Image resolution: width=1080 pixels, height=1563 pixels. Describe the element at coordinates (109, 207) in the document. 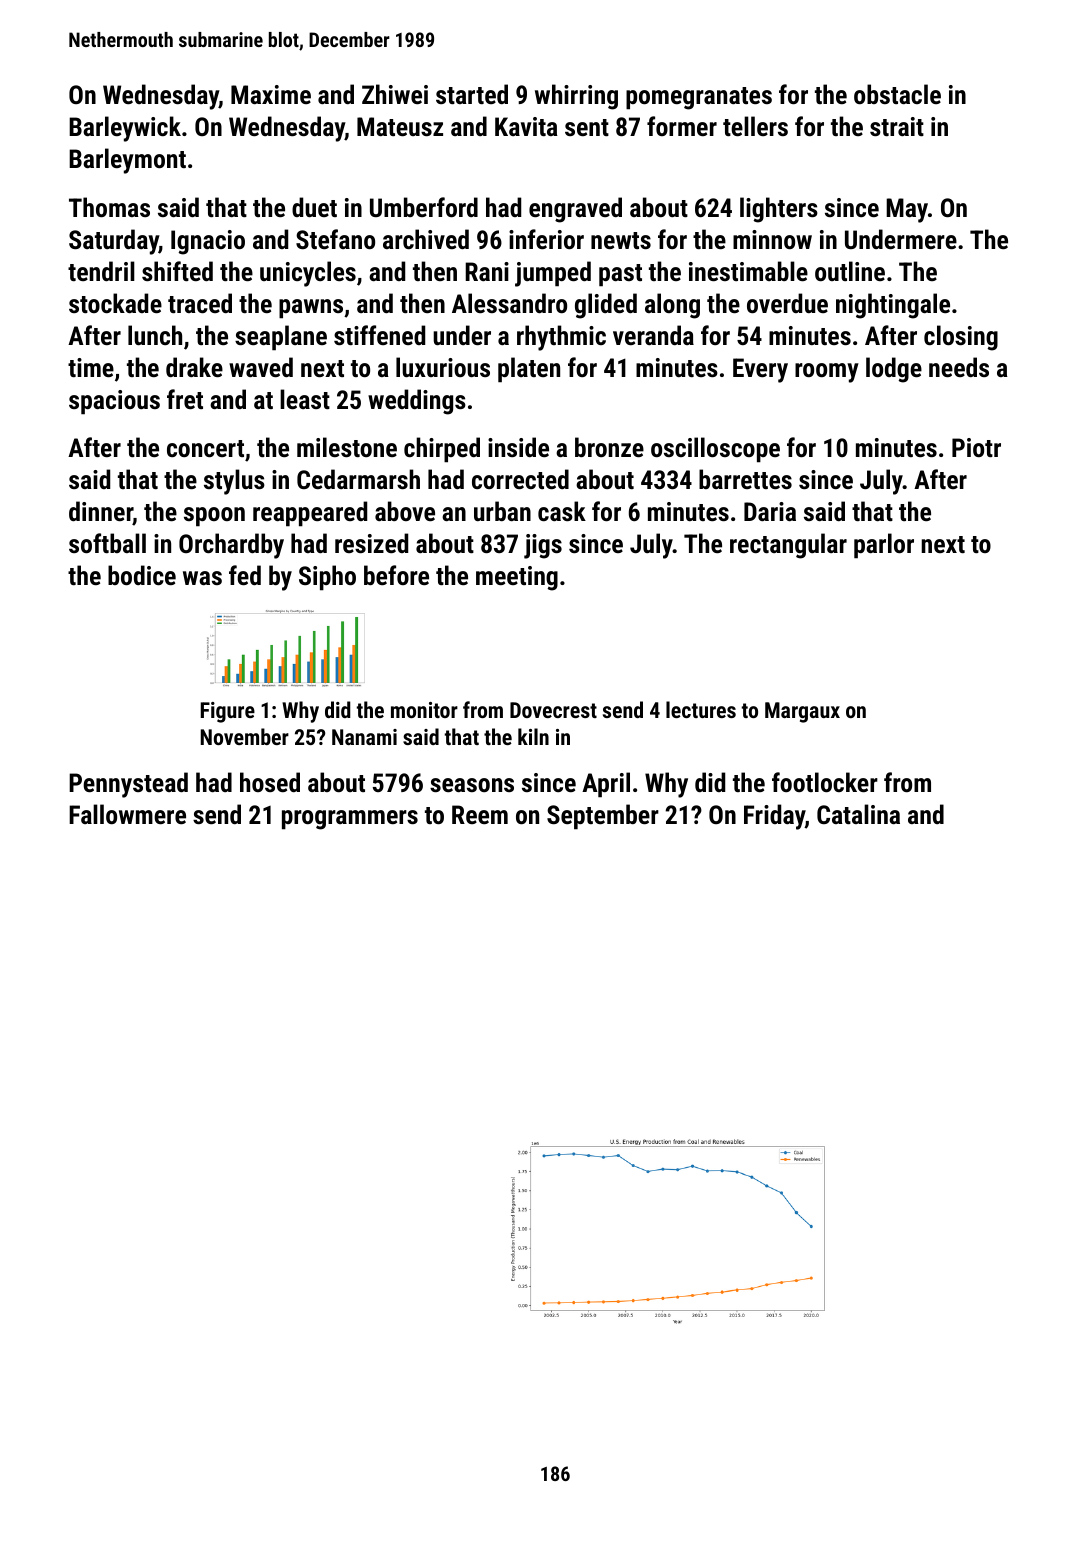

I see `Thomas` at that location.
